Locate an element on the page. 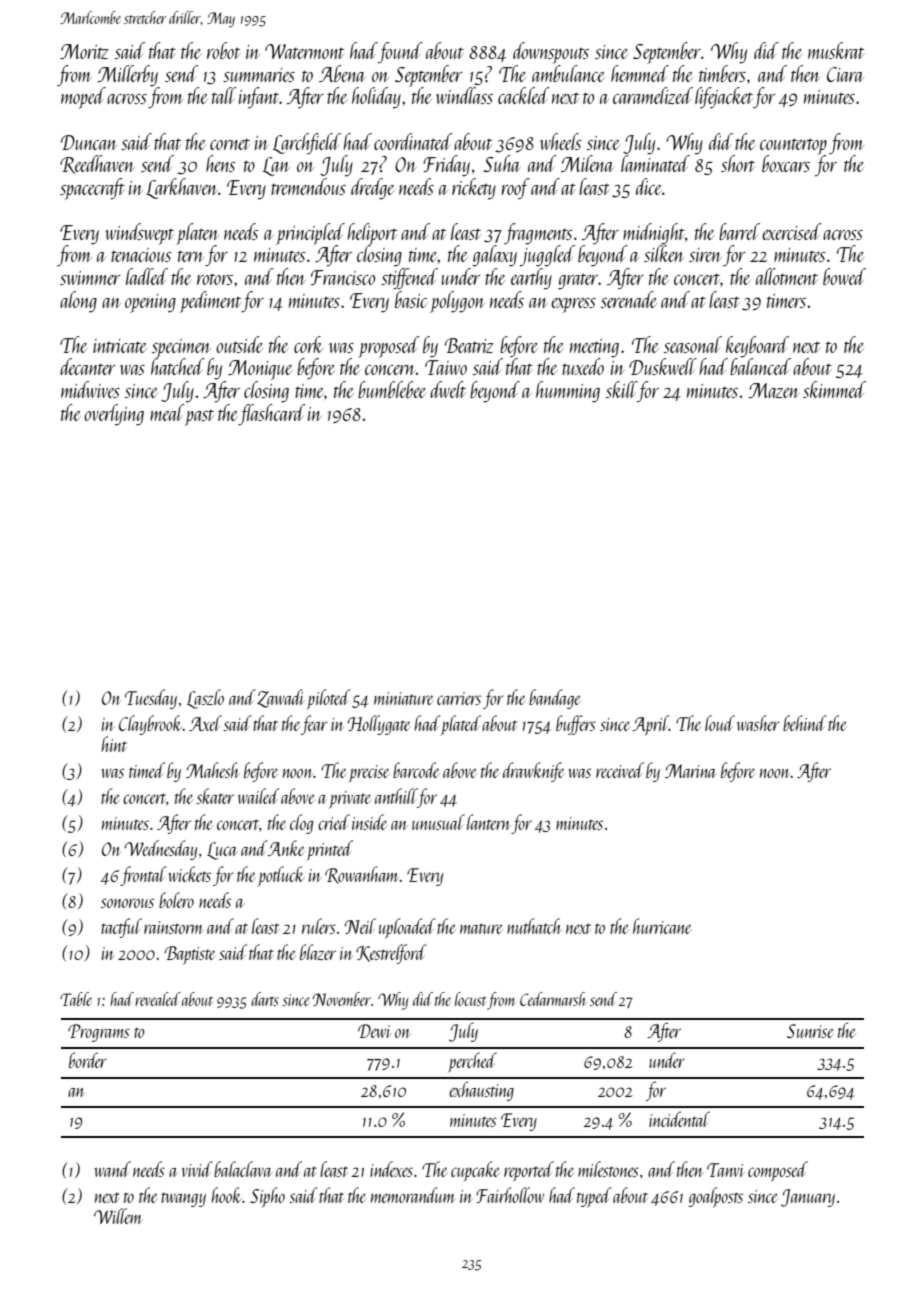 This document has width=924, height=1308. overlying is located at coordinates (114, 415).
